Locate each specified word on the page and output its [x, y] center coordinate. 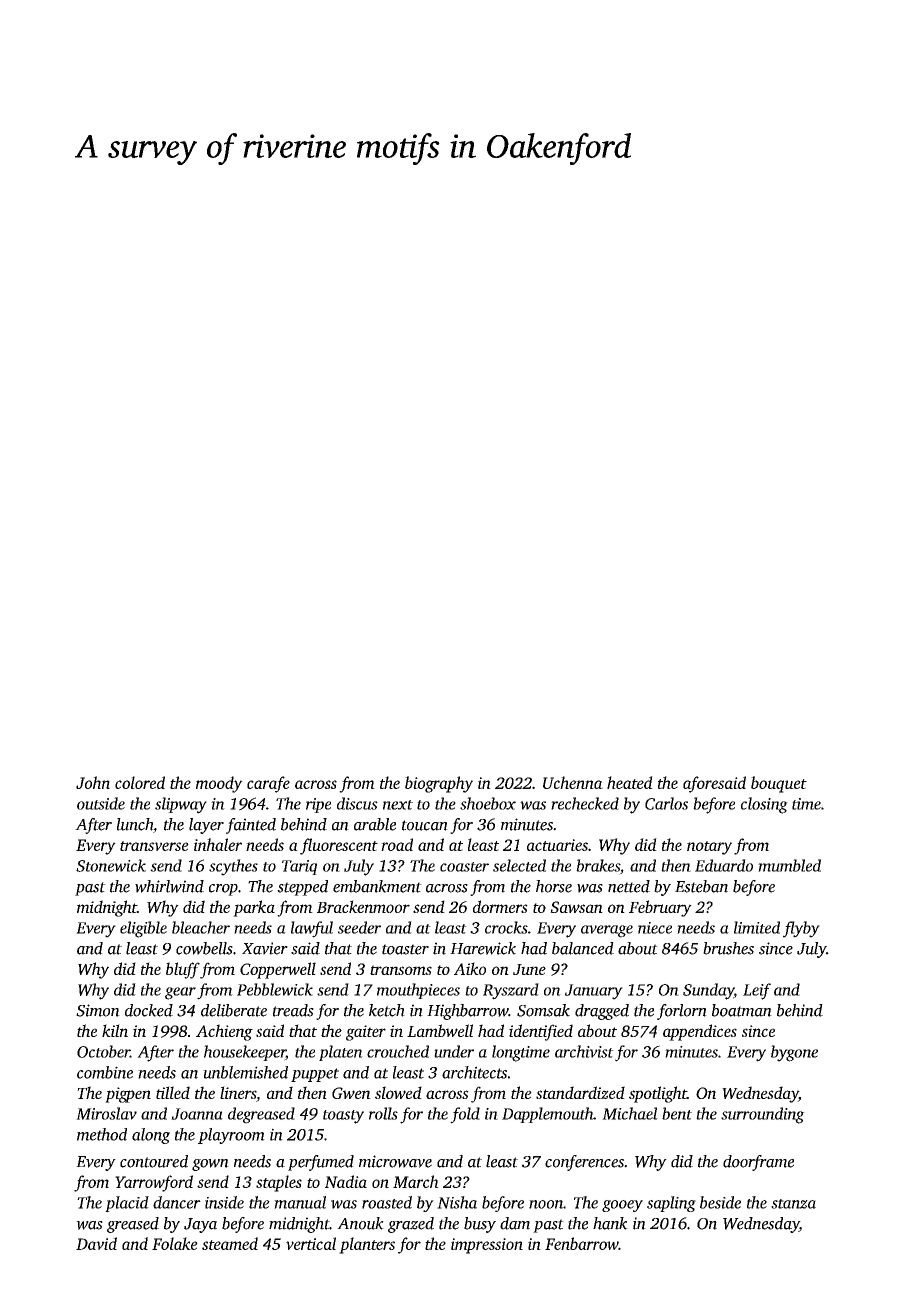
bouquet [779, 784]
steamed [230, 1243]
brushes [728, 948]
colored [140, 782]
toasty [343, 1117]
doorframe [758, 1163]
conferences [584, 1163]
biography [439, 784]
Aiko [470, 968]
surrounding [763, 1115]
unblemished [245, 1072]
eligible [143, 929]
